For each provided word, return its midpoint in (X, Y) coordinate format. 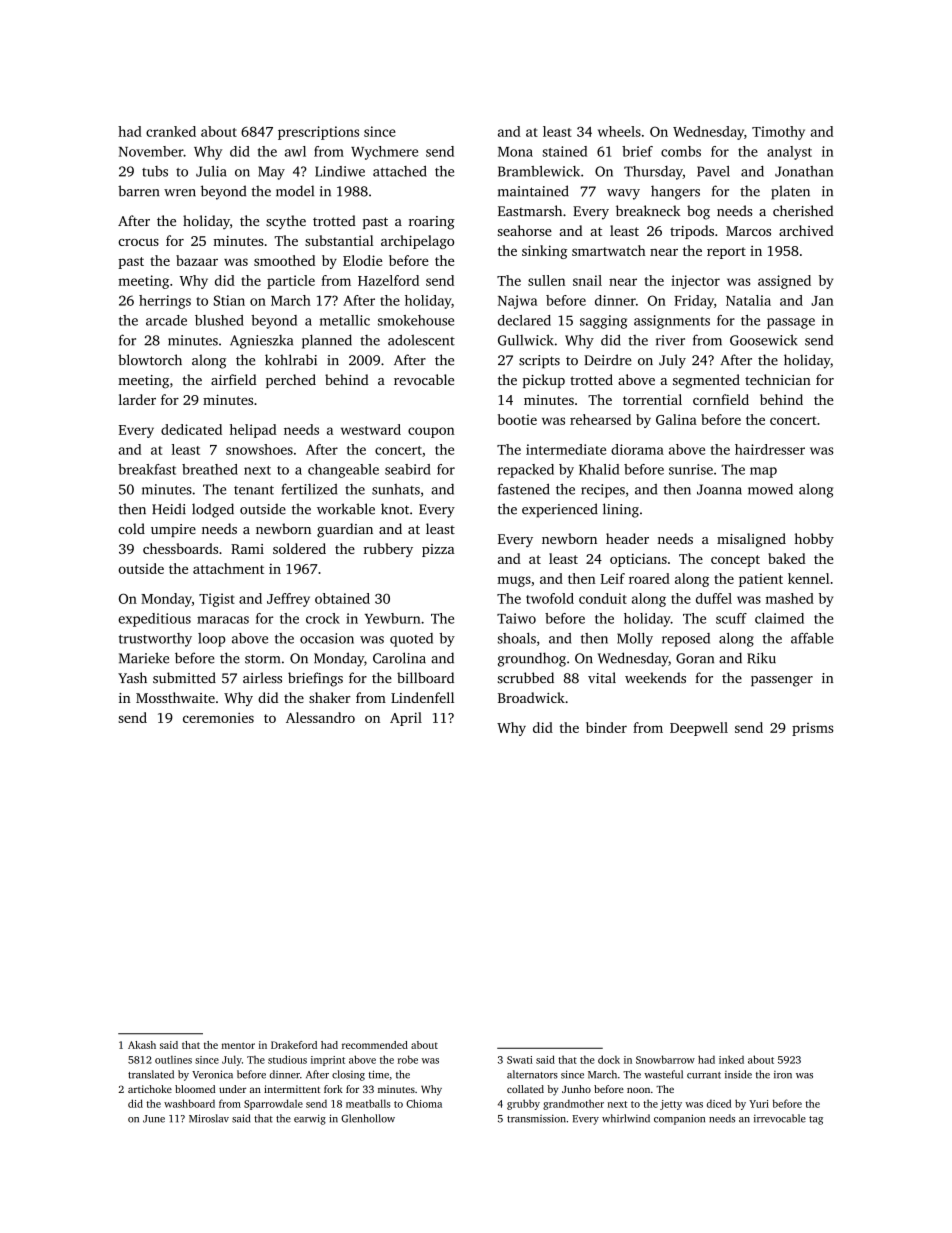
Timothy (778, 133)
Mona (515, 152)
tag (816, 1120)
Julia (211, 171)
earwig (310, 1119)
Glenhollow (368, 1118)
